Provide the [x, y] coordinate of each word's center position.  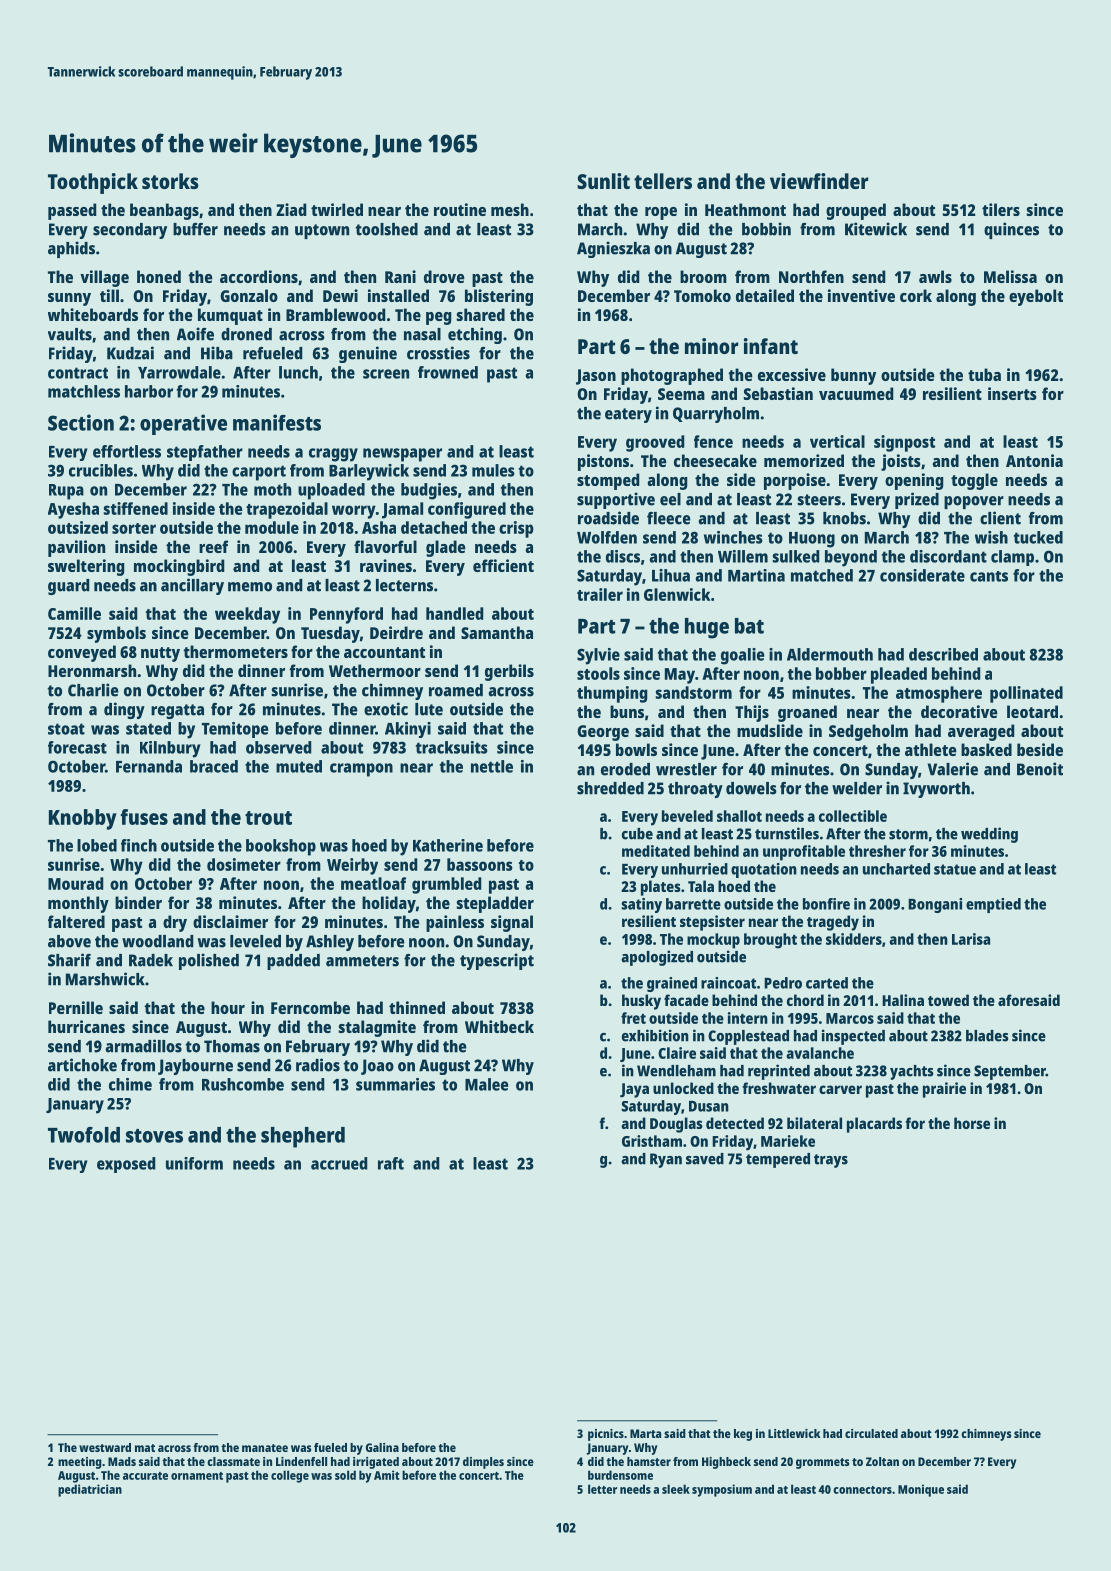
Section [81, 422]
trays [831, 1161]
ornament [197, 1476]
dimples [483, 1463]
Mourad [76, 883]
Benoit [1040, 769]
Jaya [634, 1090]
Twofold [84, 1135]
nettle [492, 766]
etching [475, 335]
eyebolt [1036, 297]
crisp [516, 529]
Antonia [1034, 460]
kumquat [230, 316]
